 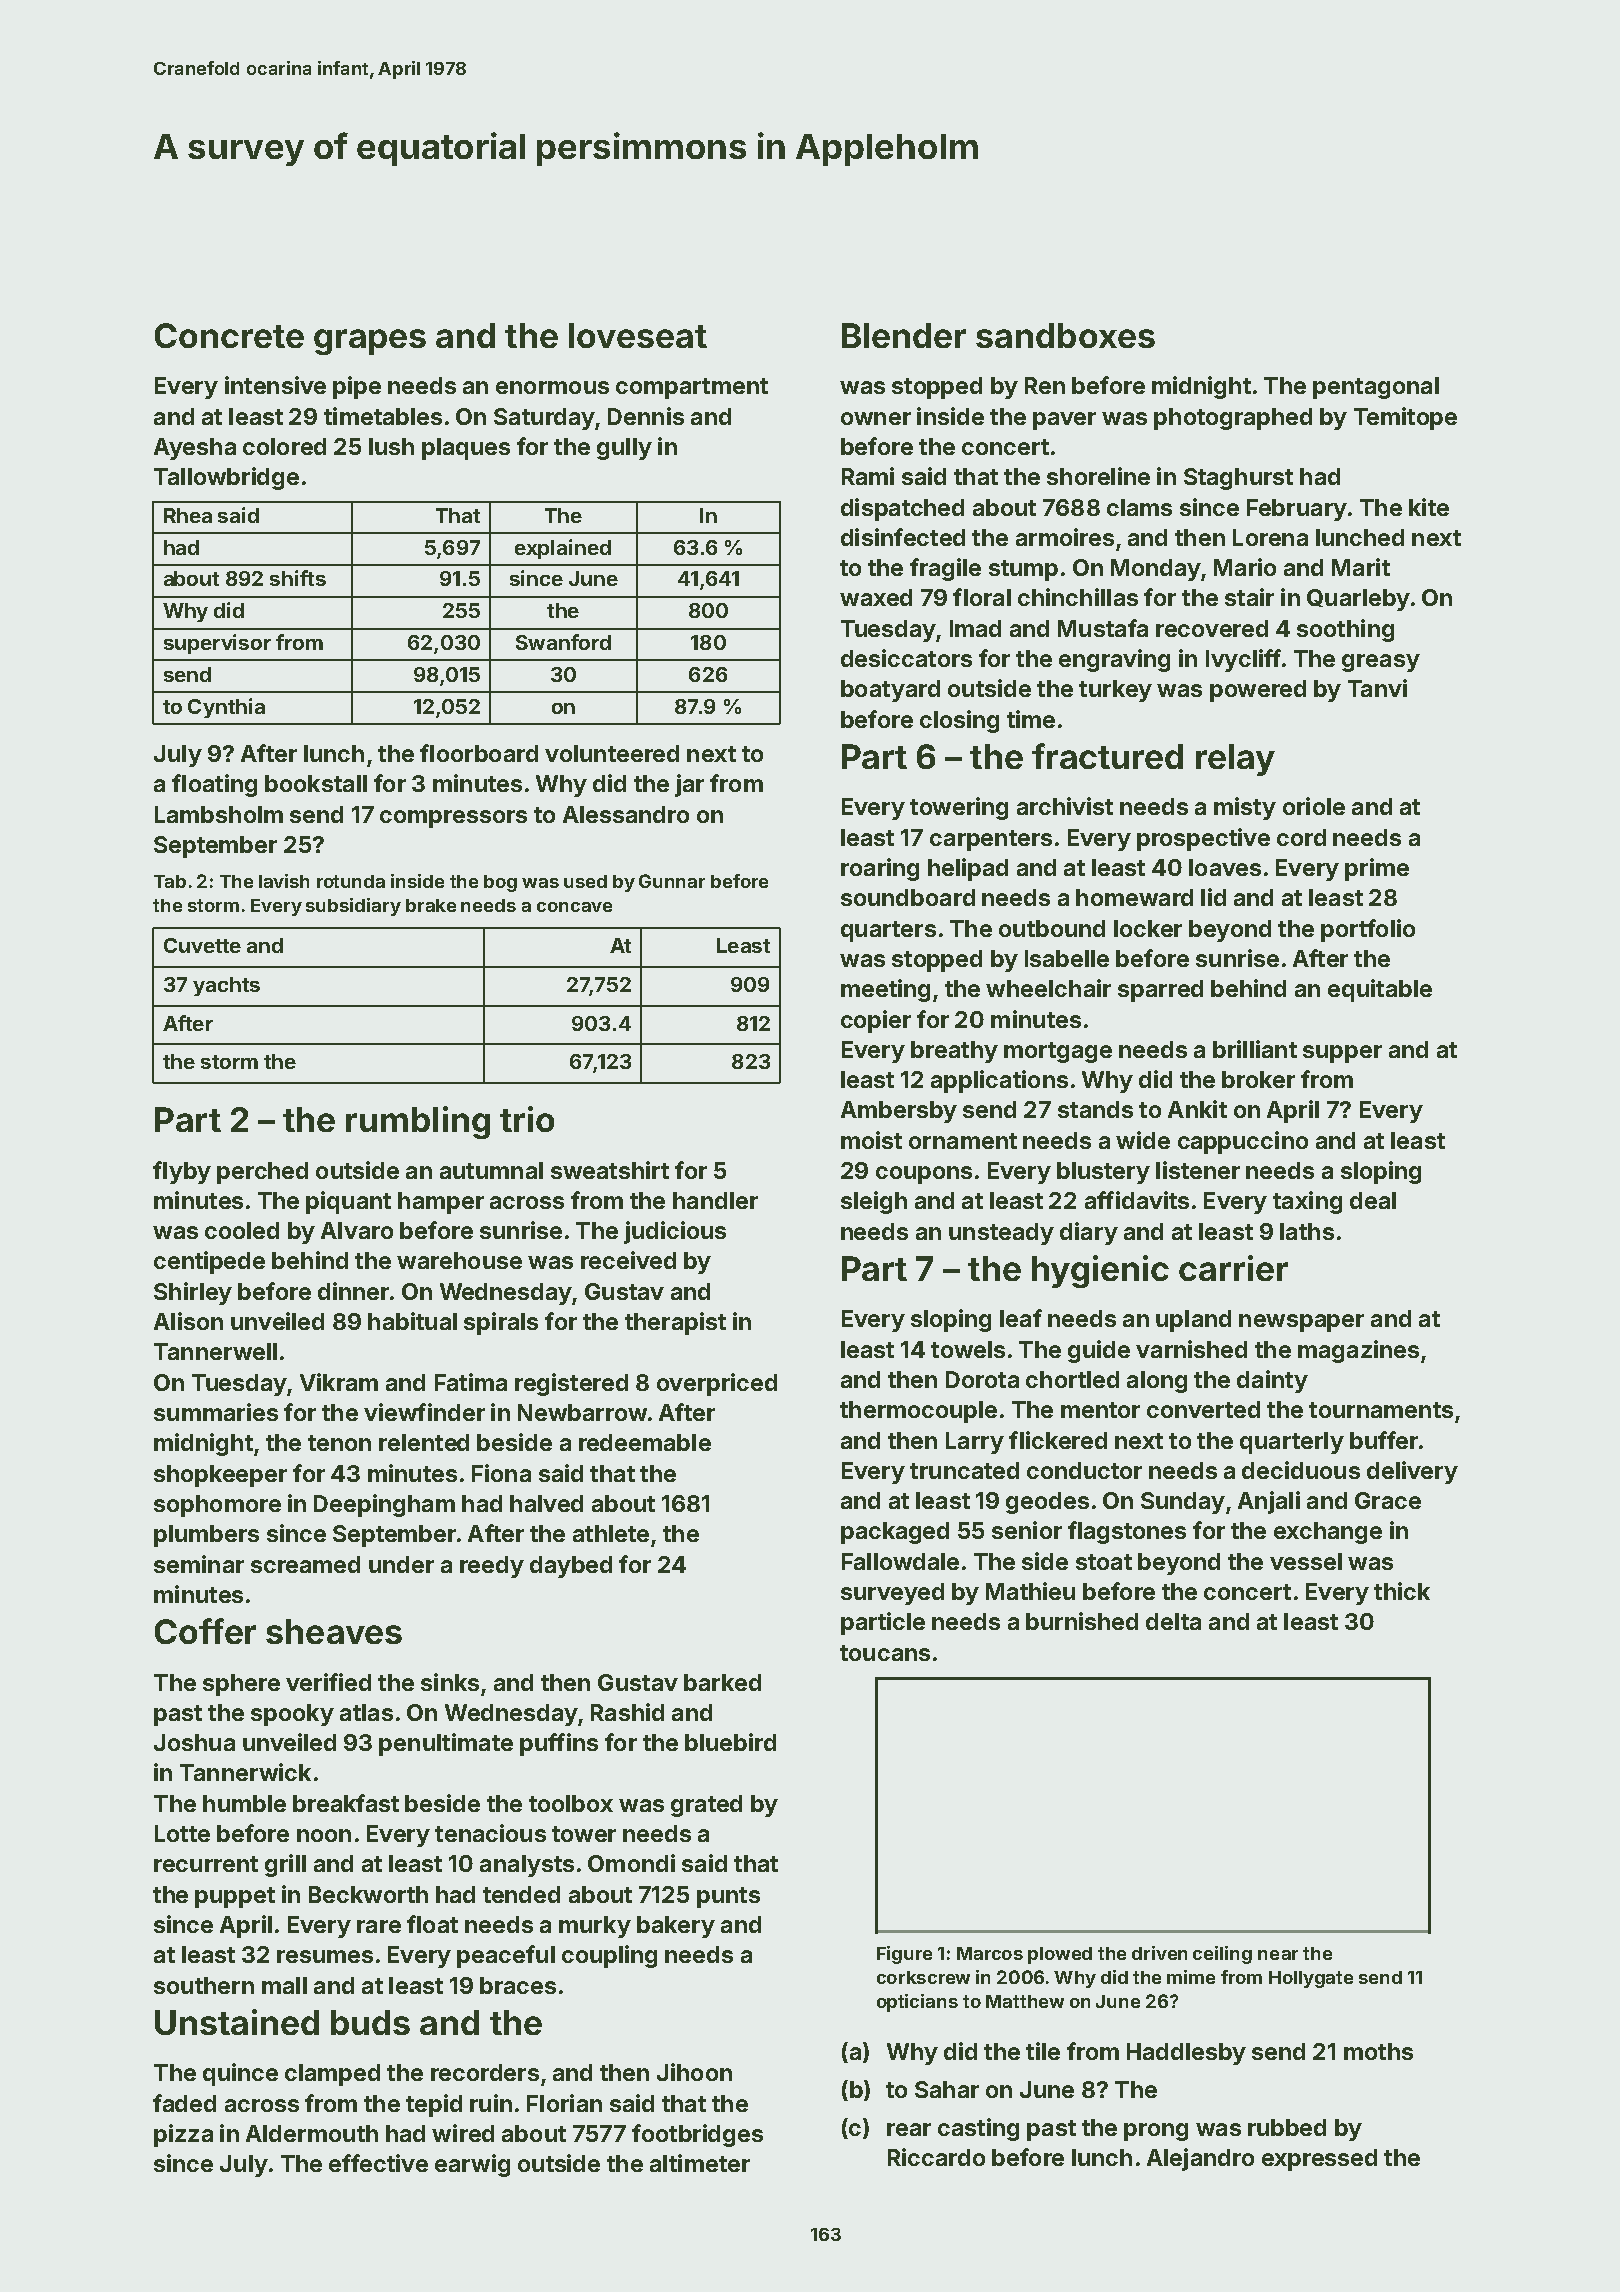 I want to click on grapes, so click(x=370, y=342).
